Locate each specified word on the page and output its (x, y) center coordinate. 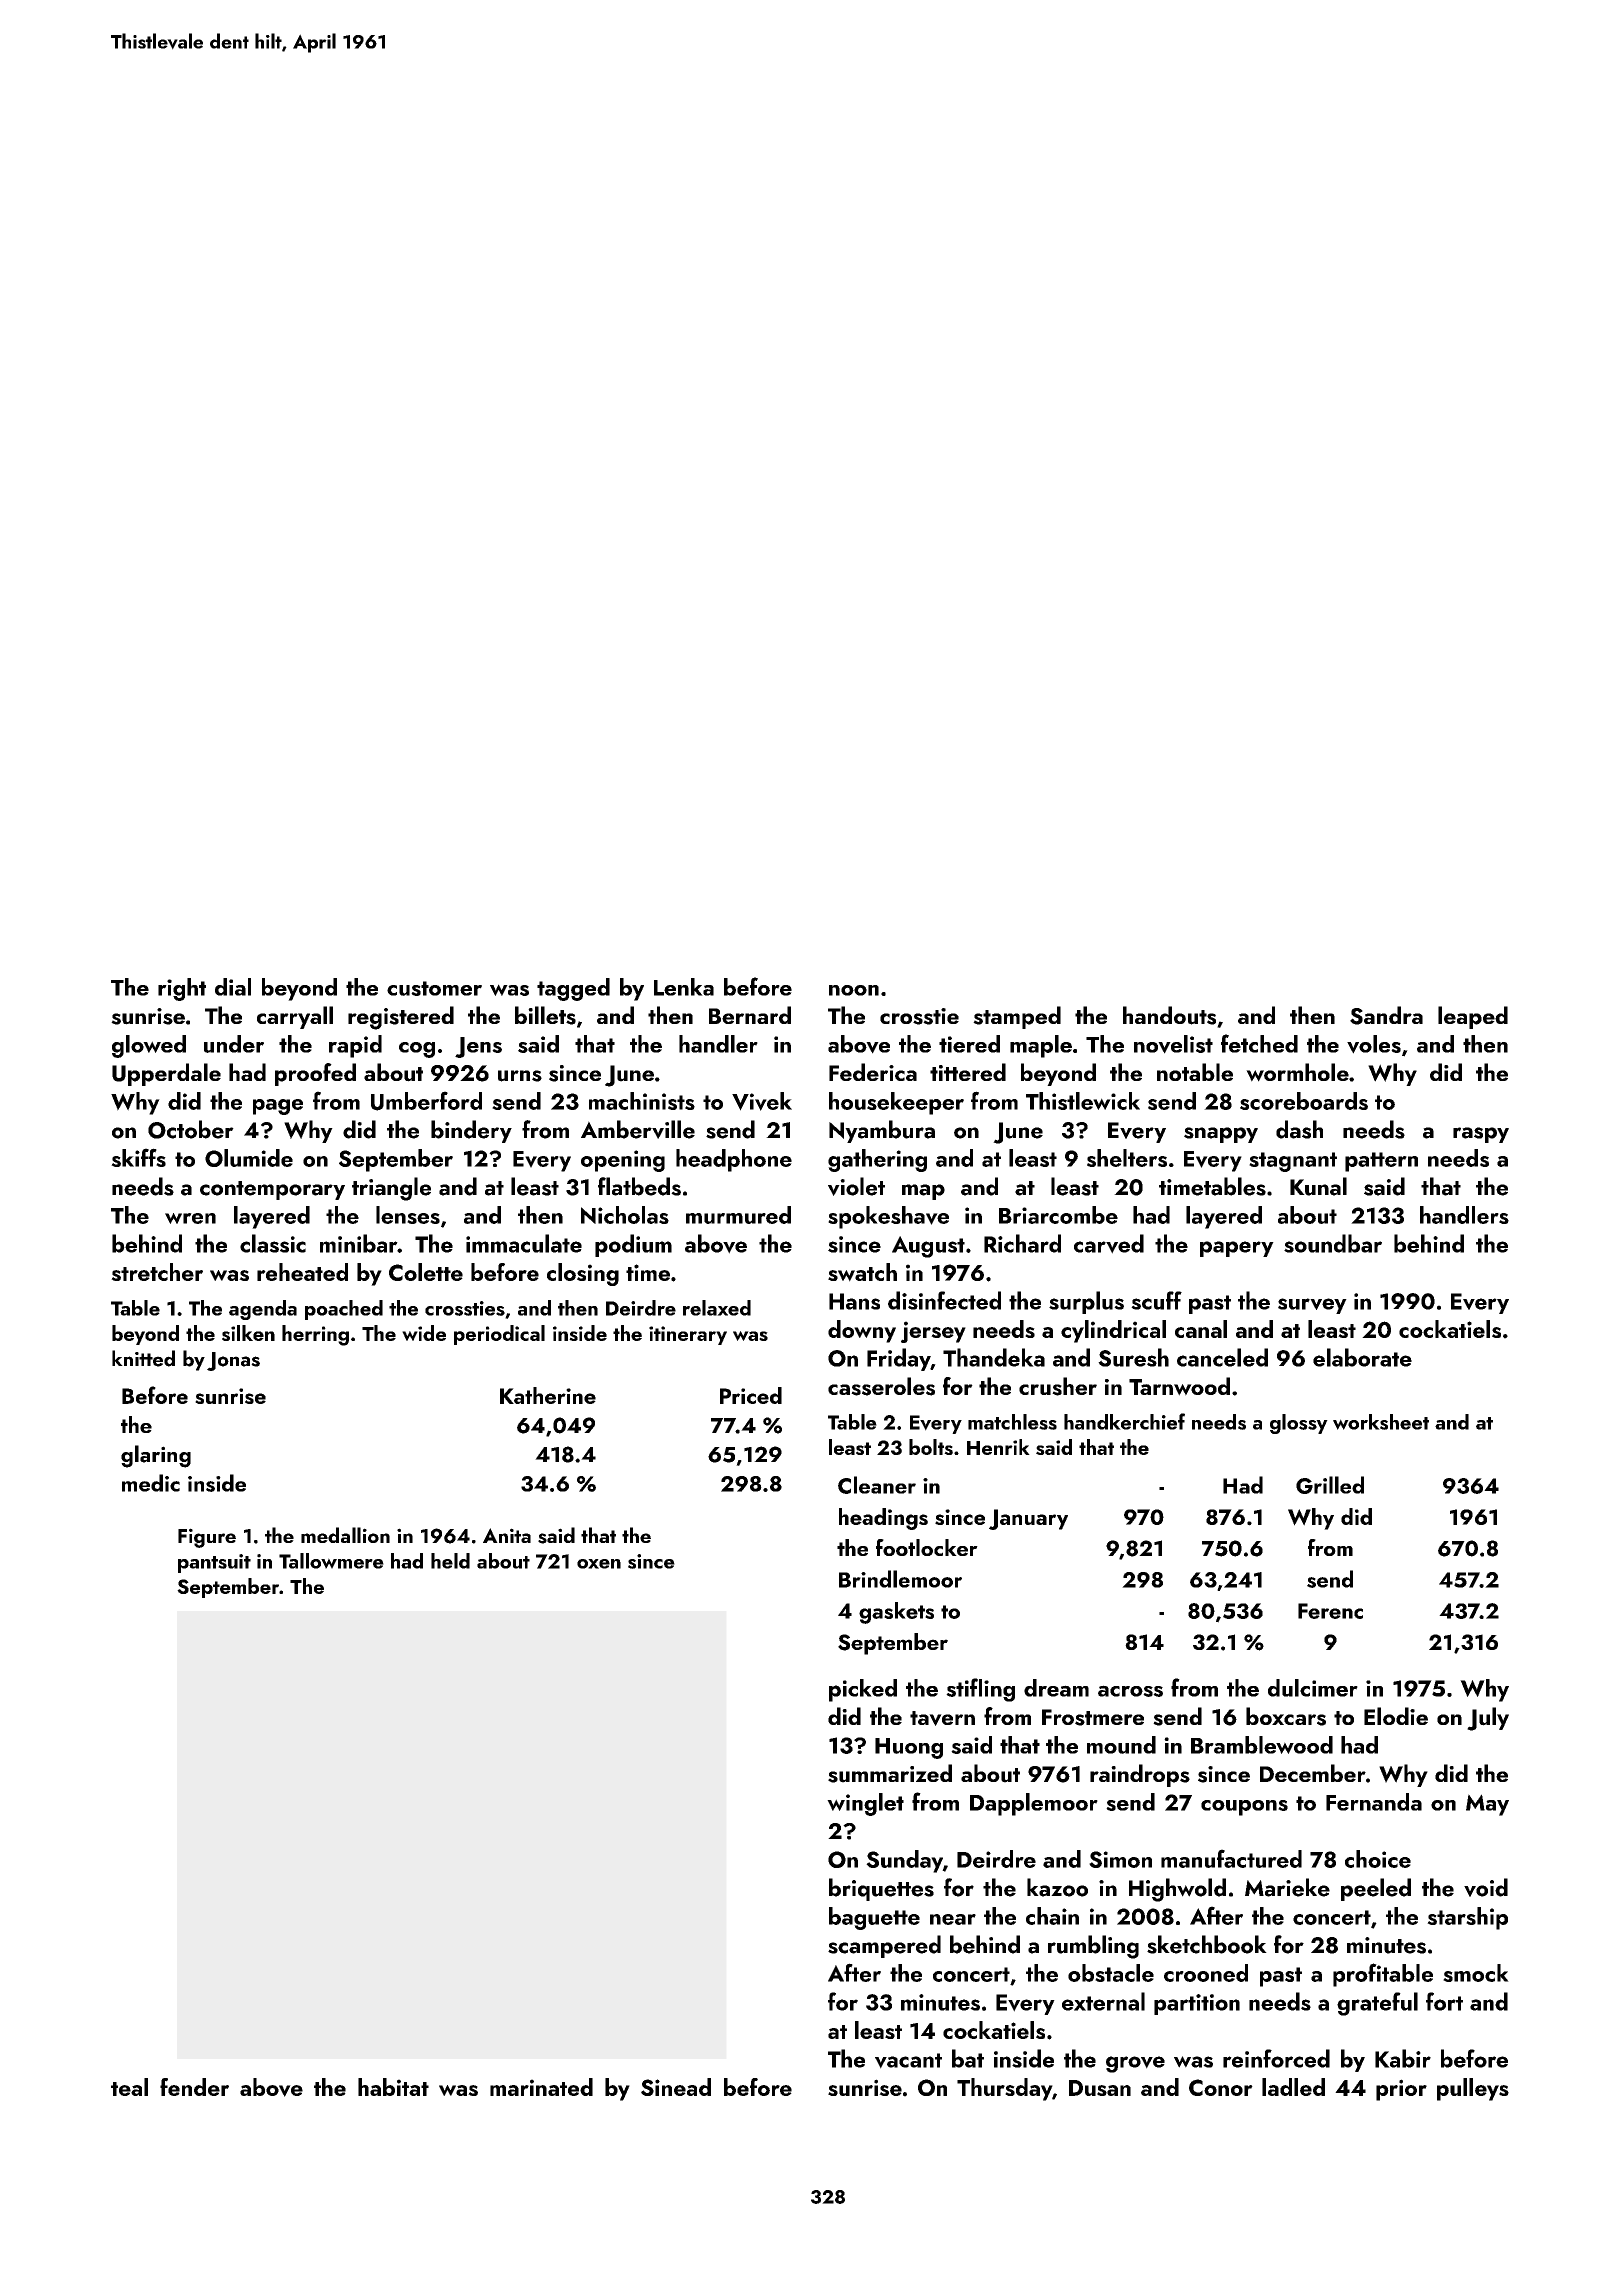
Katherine (548, 1395)
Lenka (684, 987)
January (1028, 1519)
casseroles (881, 1386)
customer (434, 988)
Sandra (1386, 1015)
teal (129, 2087)
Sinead (676, 2087)
